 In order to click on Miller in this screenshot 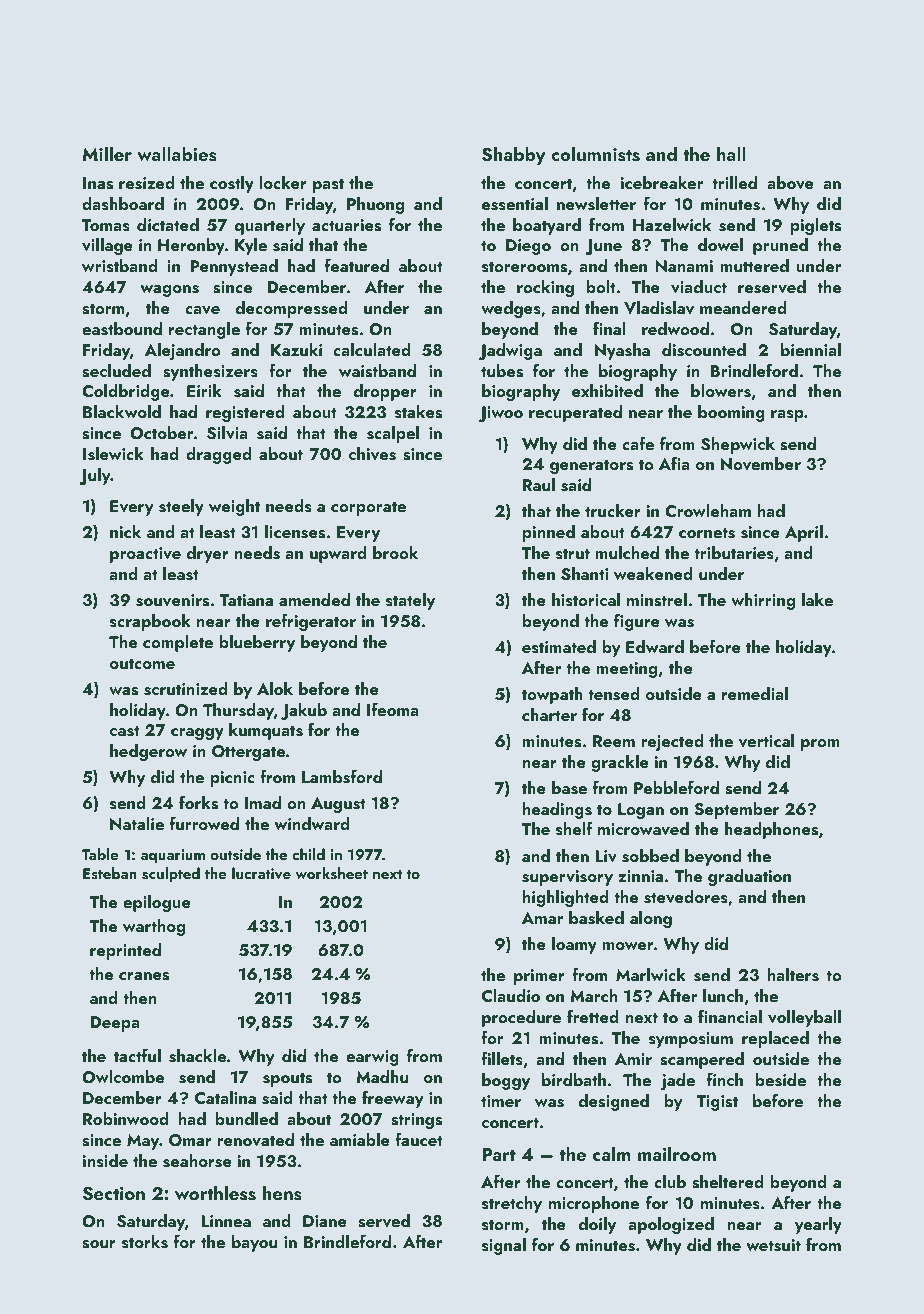, I will do `click(107, 153)`.
